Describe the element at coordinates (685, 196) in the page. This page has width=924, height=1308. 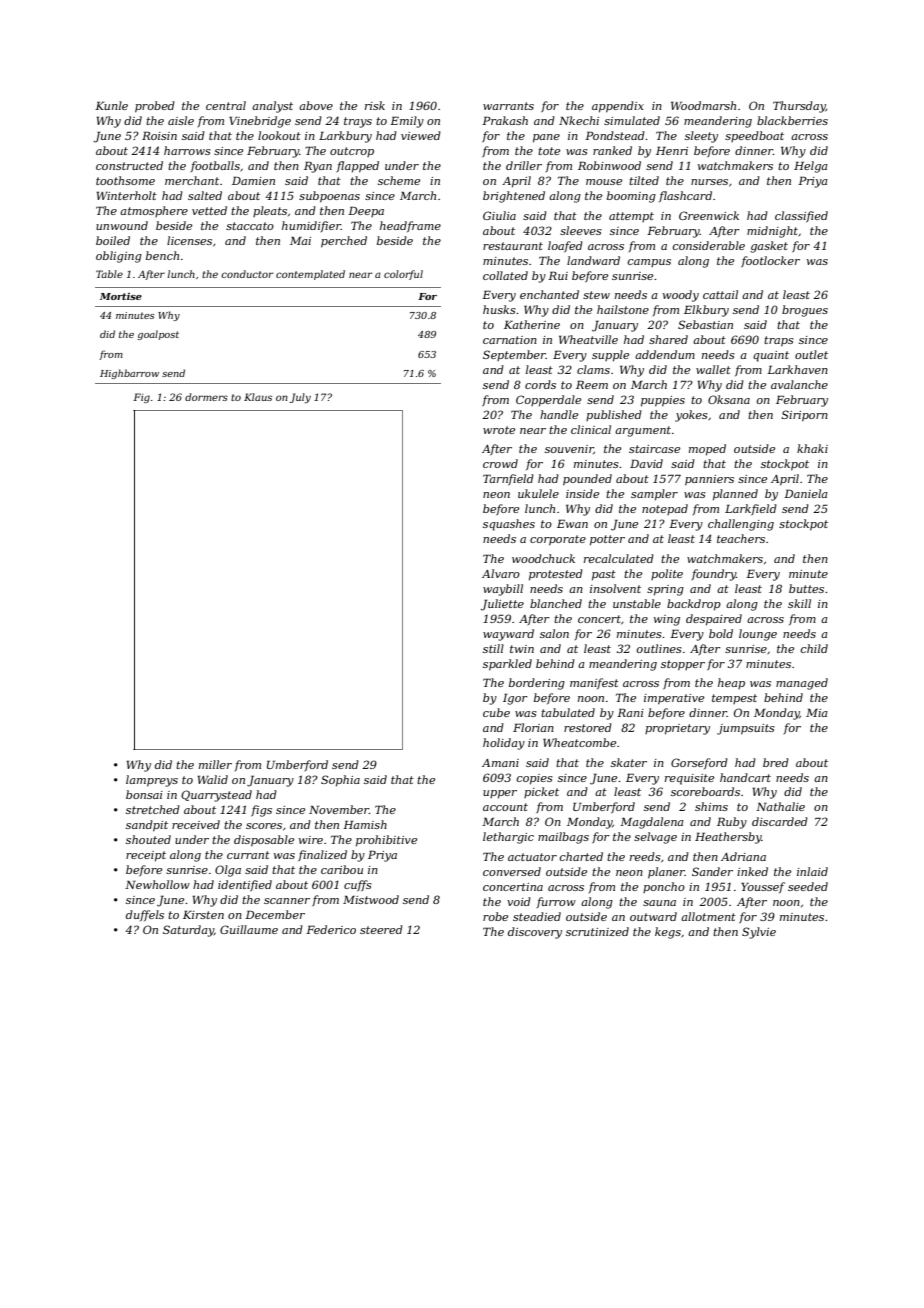
I see `flashcard` at that location.
